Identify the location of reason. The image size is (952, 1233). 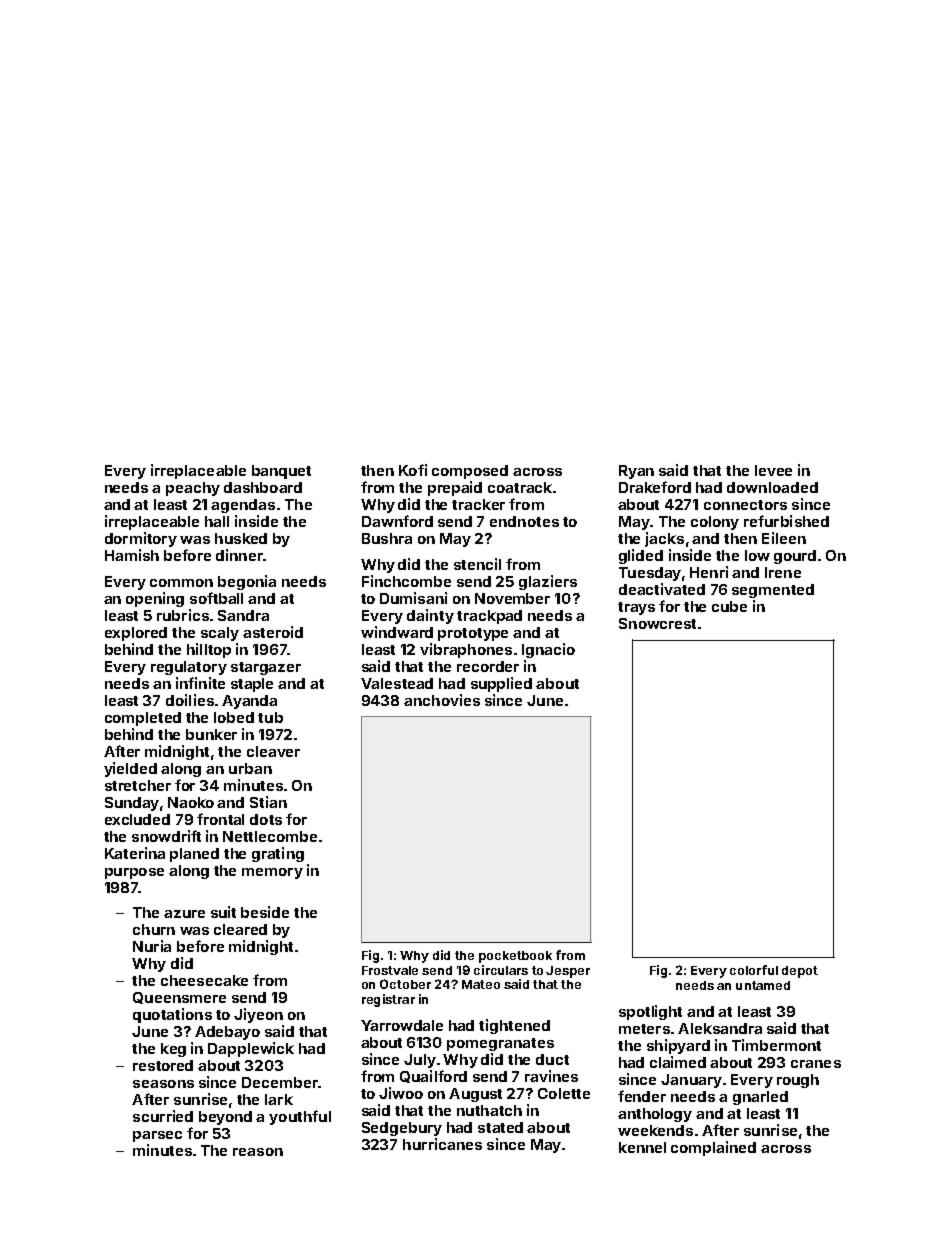
(258, 1152).
